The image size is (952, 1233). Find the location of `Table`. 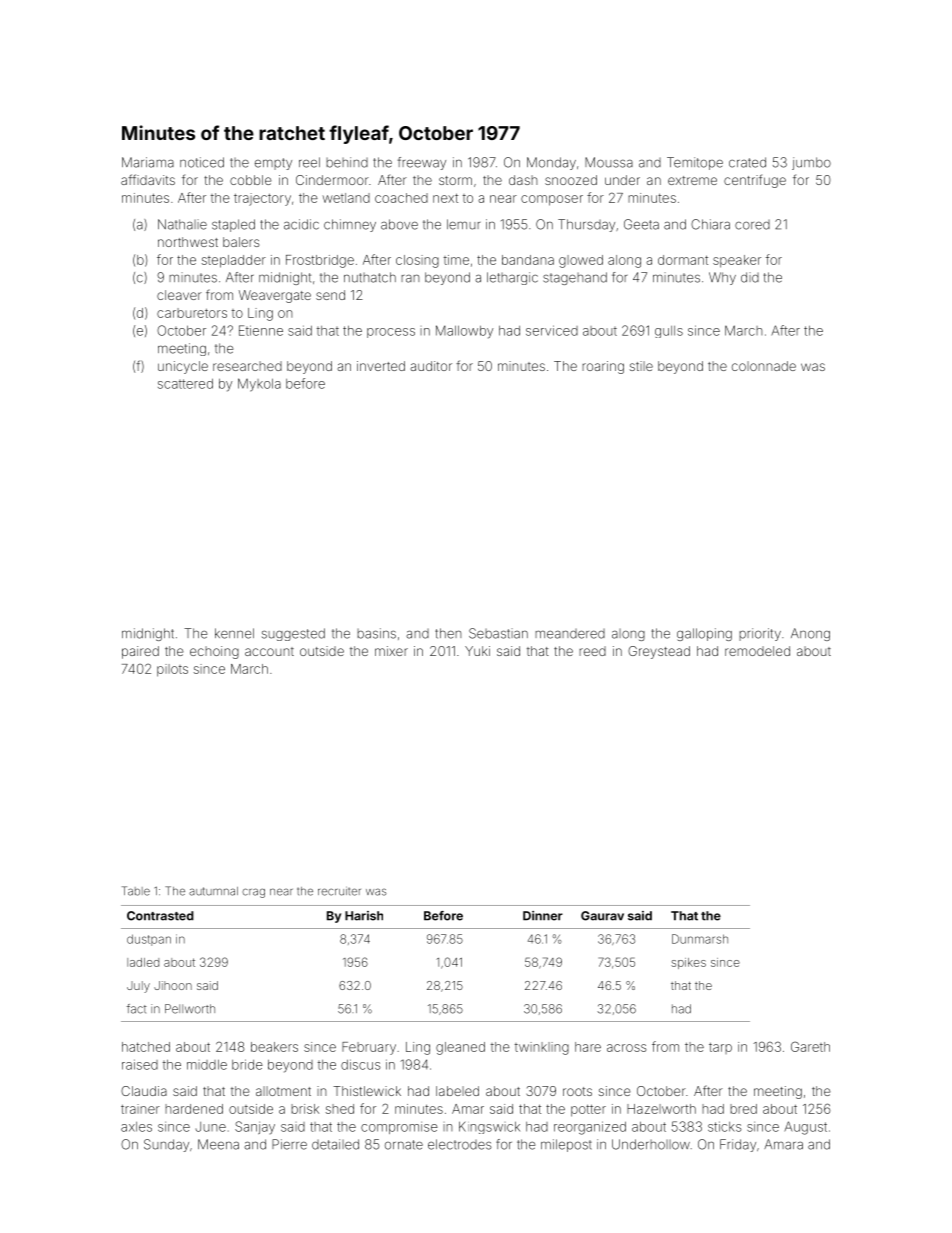

Table is located at coordinates (136, 891).
